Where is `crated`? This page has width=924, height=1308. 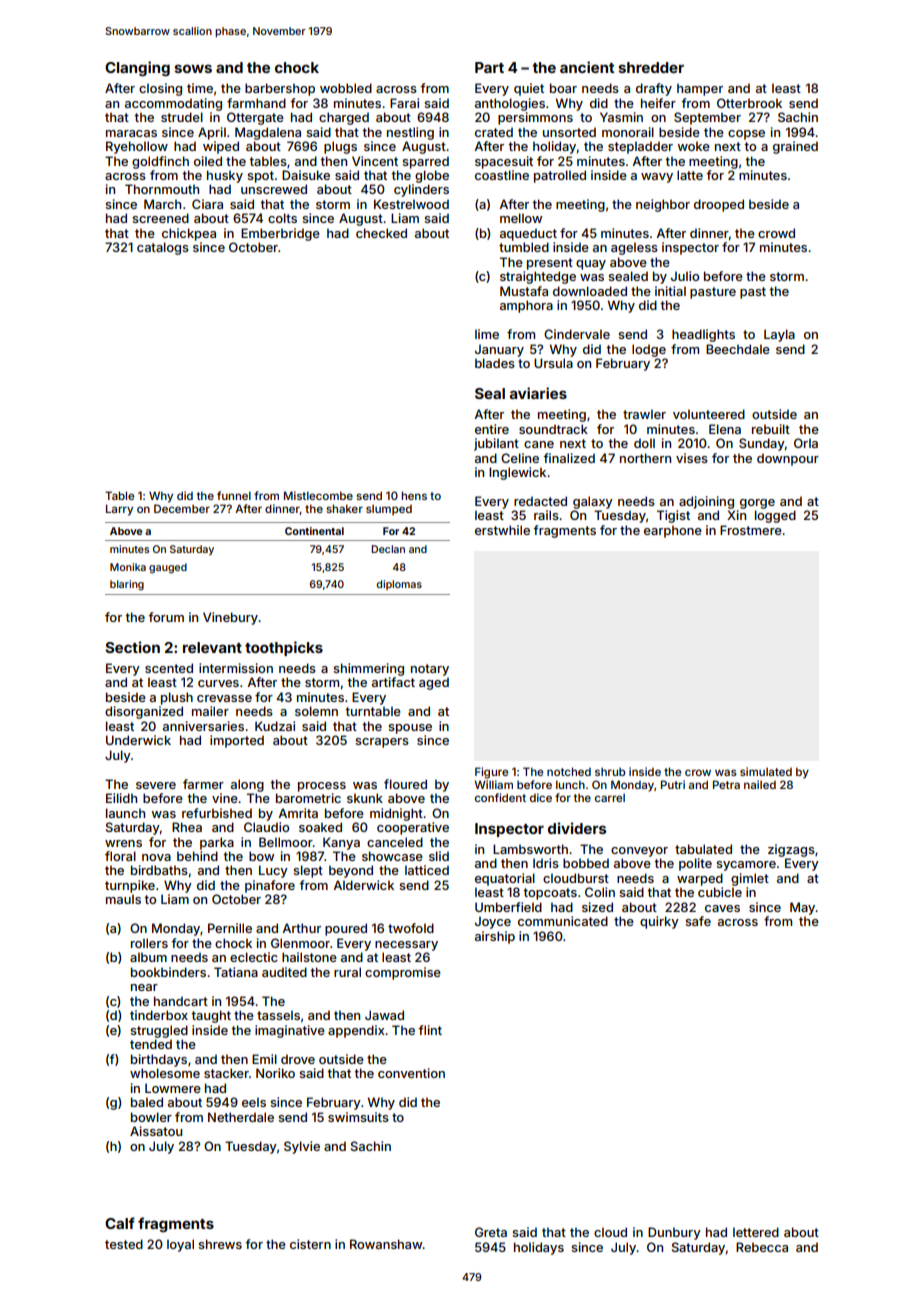 crated is located at coordinates (494, 132).
